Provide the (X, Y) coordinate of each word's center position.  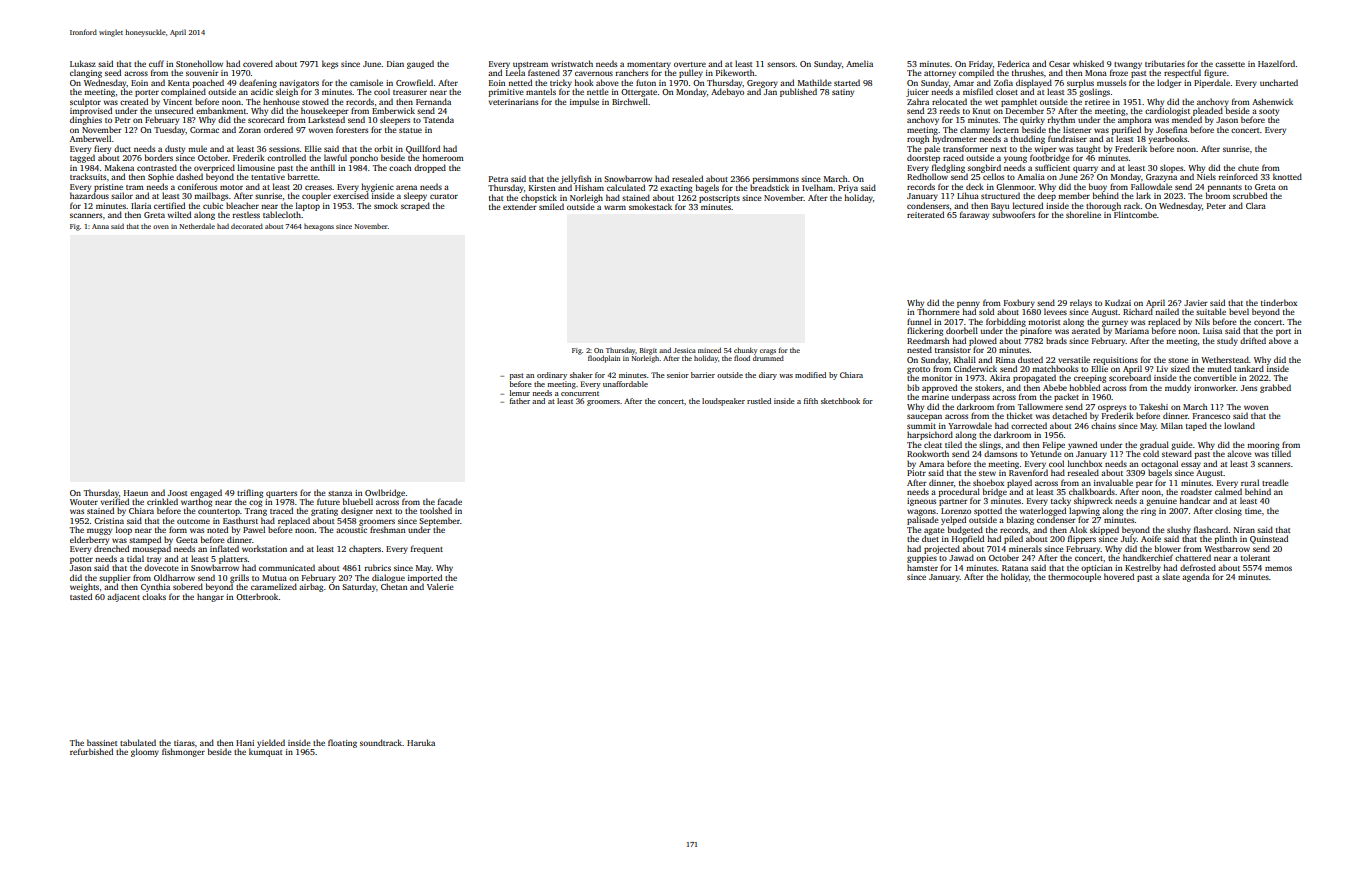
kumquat (266, 752)
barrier (703, 375)
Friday (981, 64)
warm (615, 207)
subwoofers (1013, 214)
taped (1196, 426)
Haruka (421, 742)
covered (258, 63)
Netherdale (197, 226)
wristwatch (572, 63)
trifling (250, 493)
